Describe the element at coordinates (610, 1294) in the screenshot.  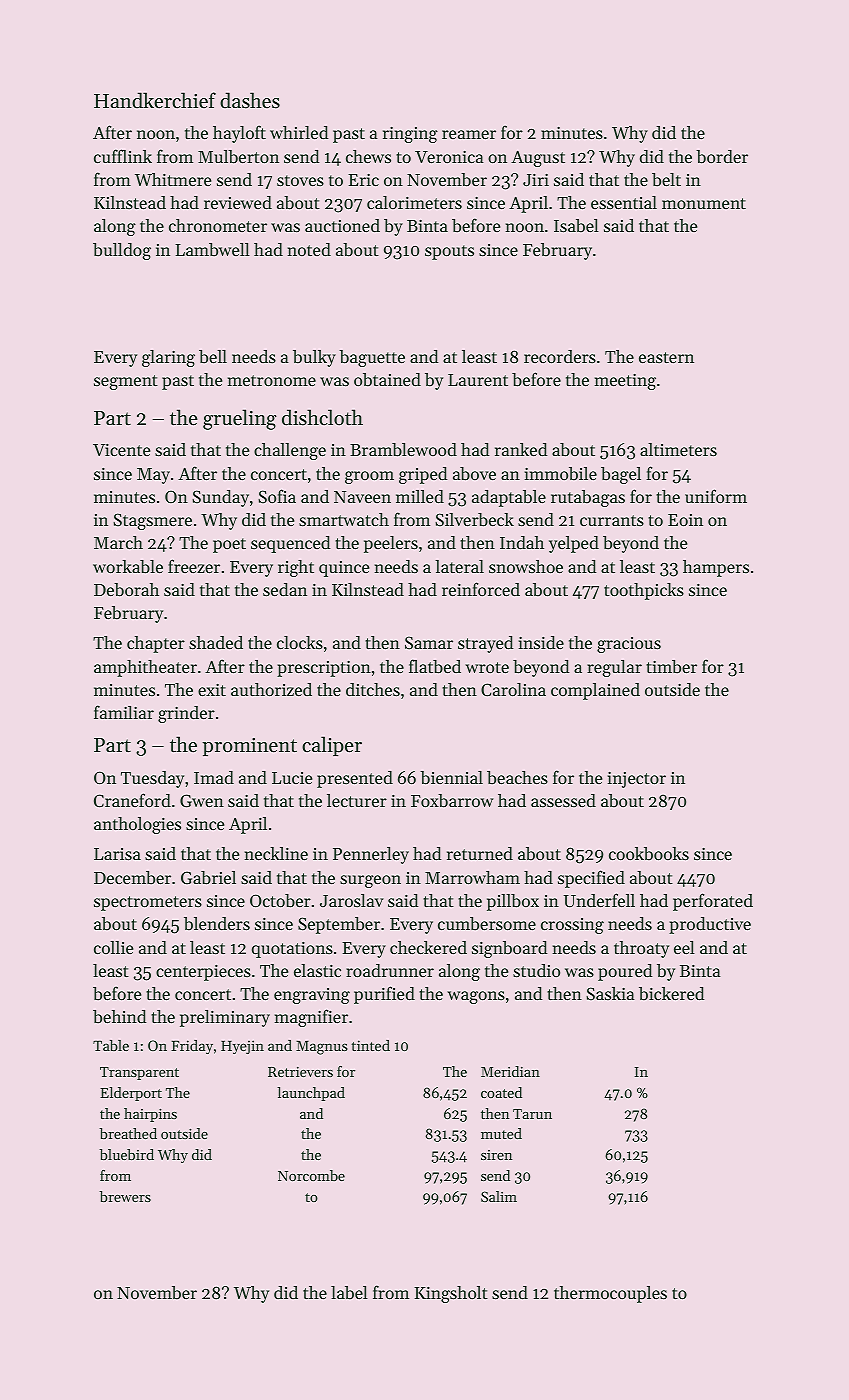
I see `thermocouples` at that location.
